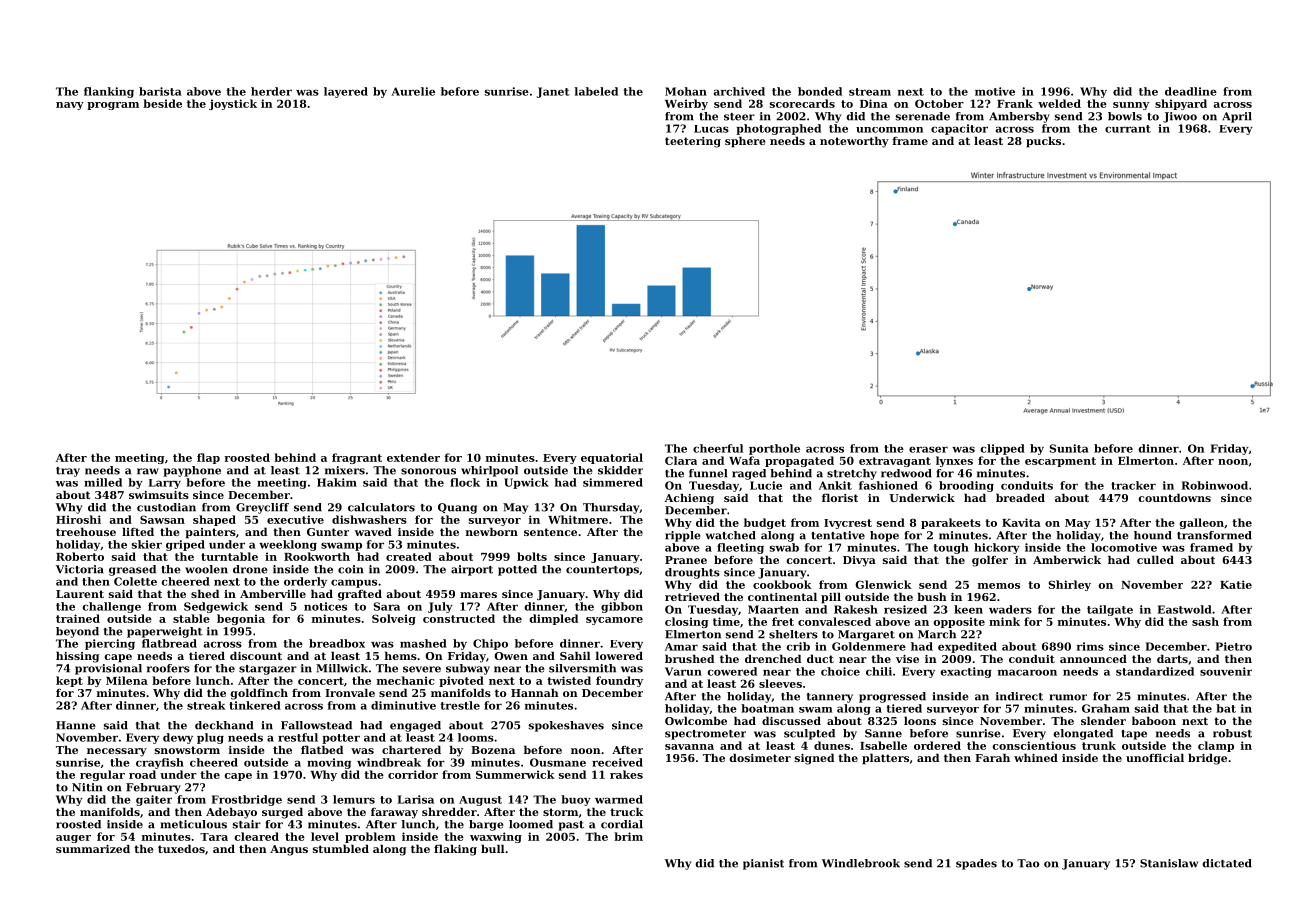  What do you see at coordinates (1070, 585) in the screenshot?
I see `Shirley` at bounding box center [1070, 585].
